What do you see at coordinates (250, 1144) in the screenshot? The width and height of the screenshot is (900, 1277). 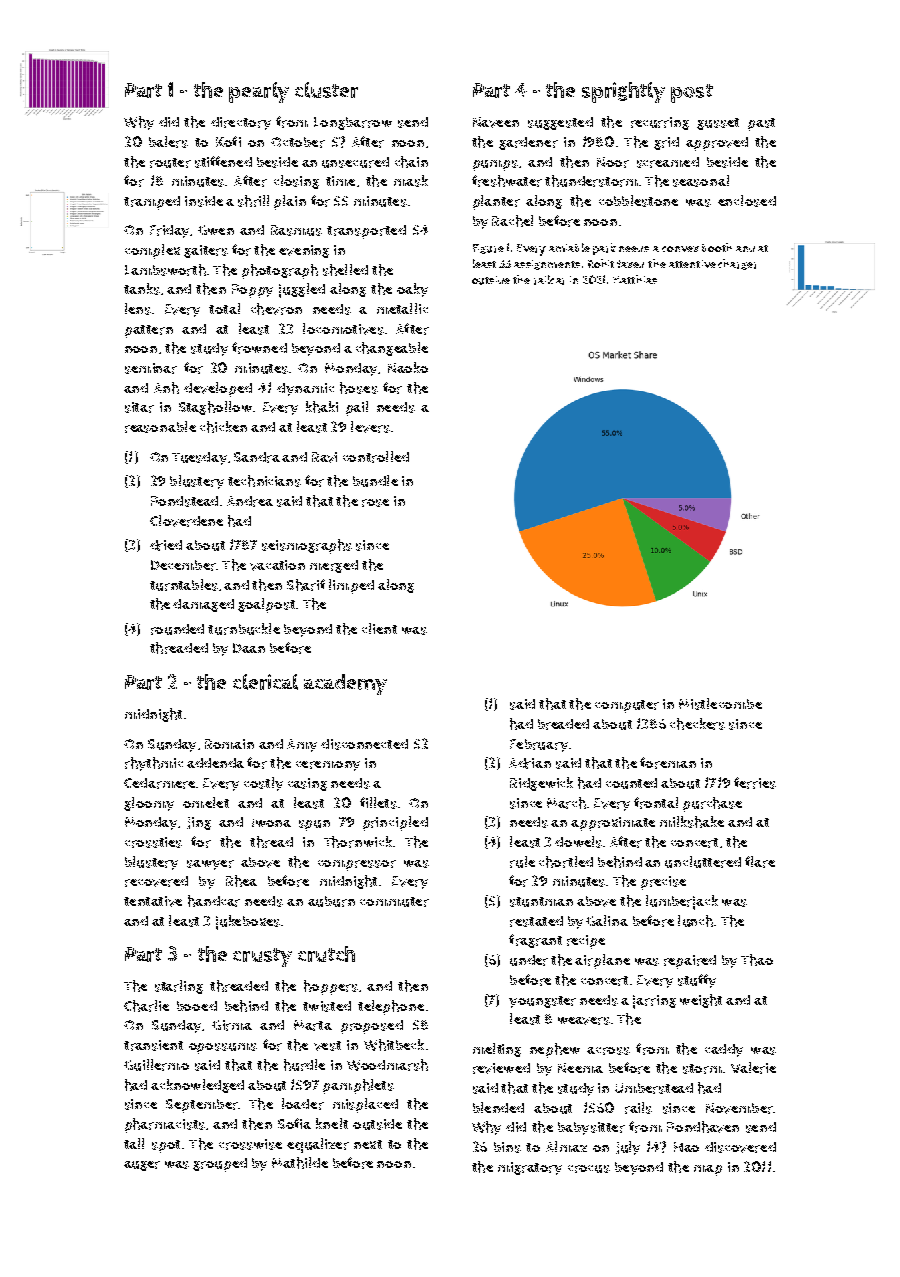 I see `crosswise` at bounding box center [250, 1144].
